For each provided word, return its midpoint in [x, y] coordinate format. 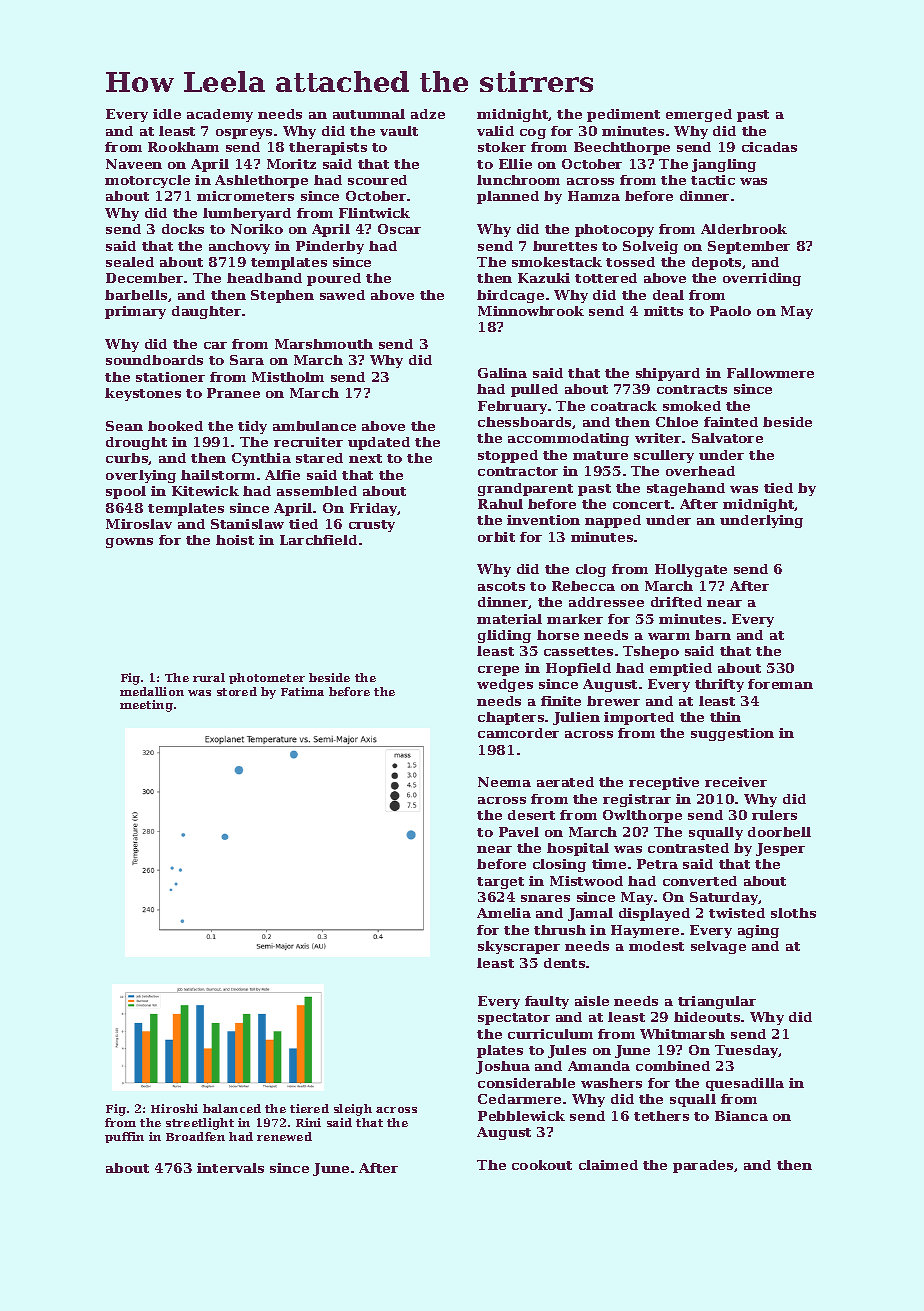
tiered [309, 1108]
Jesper [780, 849]
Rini [308, 1122]
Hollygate [691, 570]
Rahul [500, 504]
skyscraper [519, 947]
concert [641, 504]
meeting [146, 706]
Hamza [594, 196]
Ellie [515, 164]
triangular [717, 1002]
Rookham [183, 147]
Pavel [519, 832]
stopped [508, 456]
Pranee [233, 393]
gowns [129, 543]
